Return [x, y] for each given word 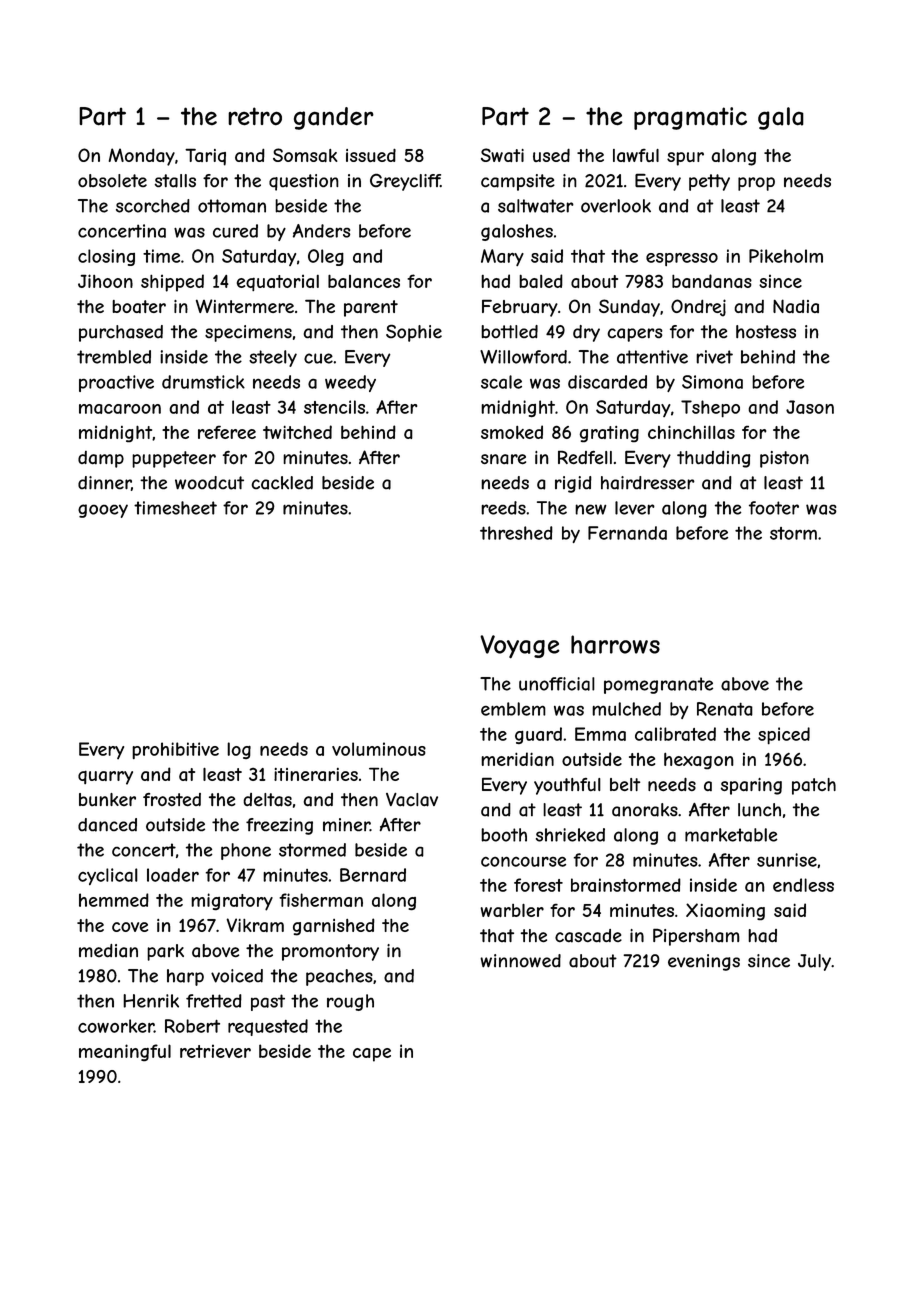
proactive [116, 383]
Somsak [305, 155]
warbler [512, 910]
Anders [321, 231]
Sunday [629, 308]
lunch [759, 810]
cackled [282, 483]
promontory [330, 952]
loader [173, 875]
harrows [615, 644]
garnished [334, 927]
